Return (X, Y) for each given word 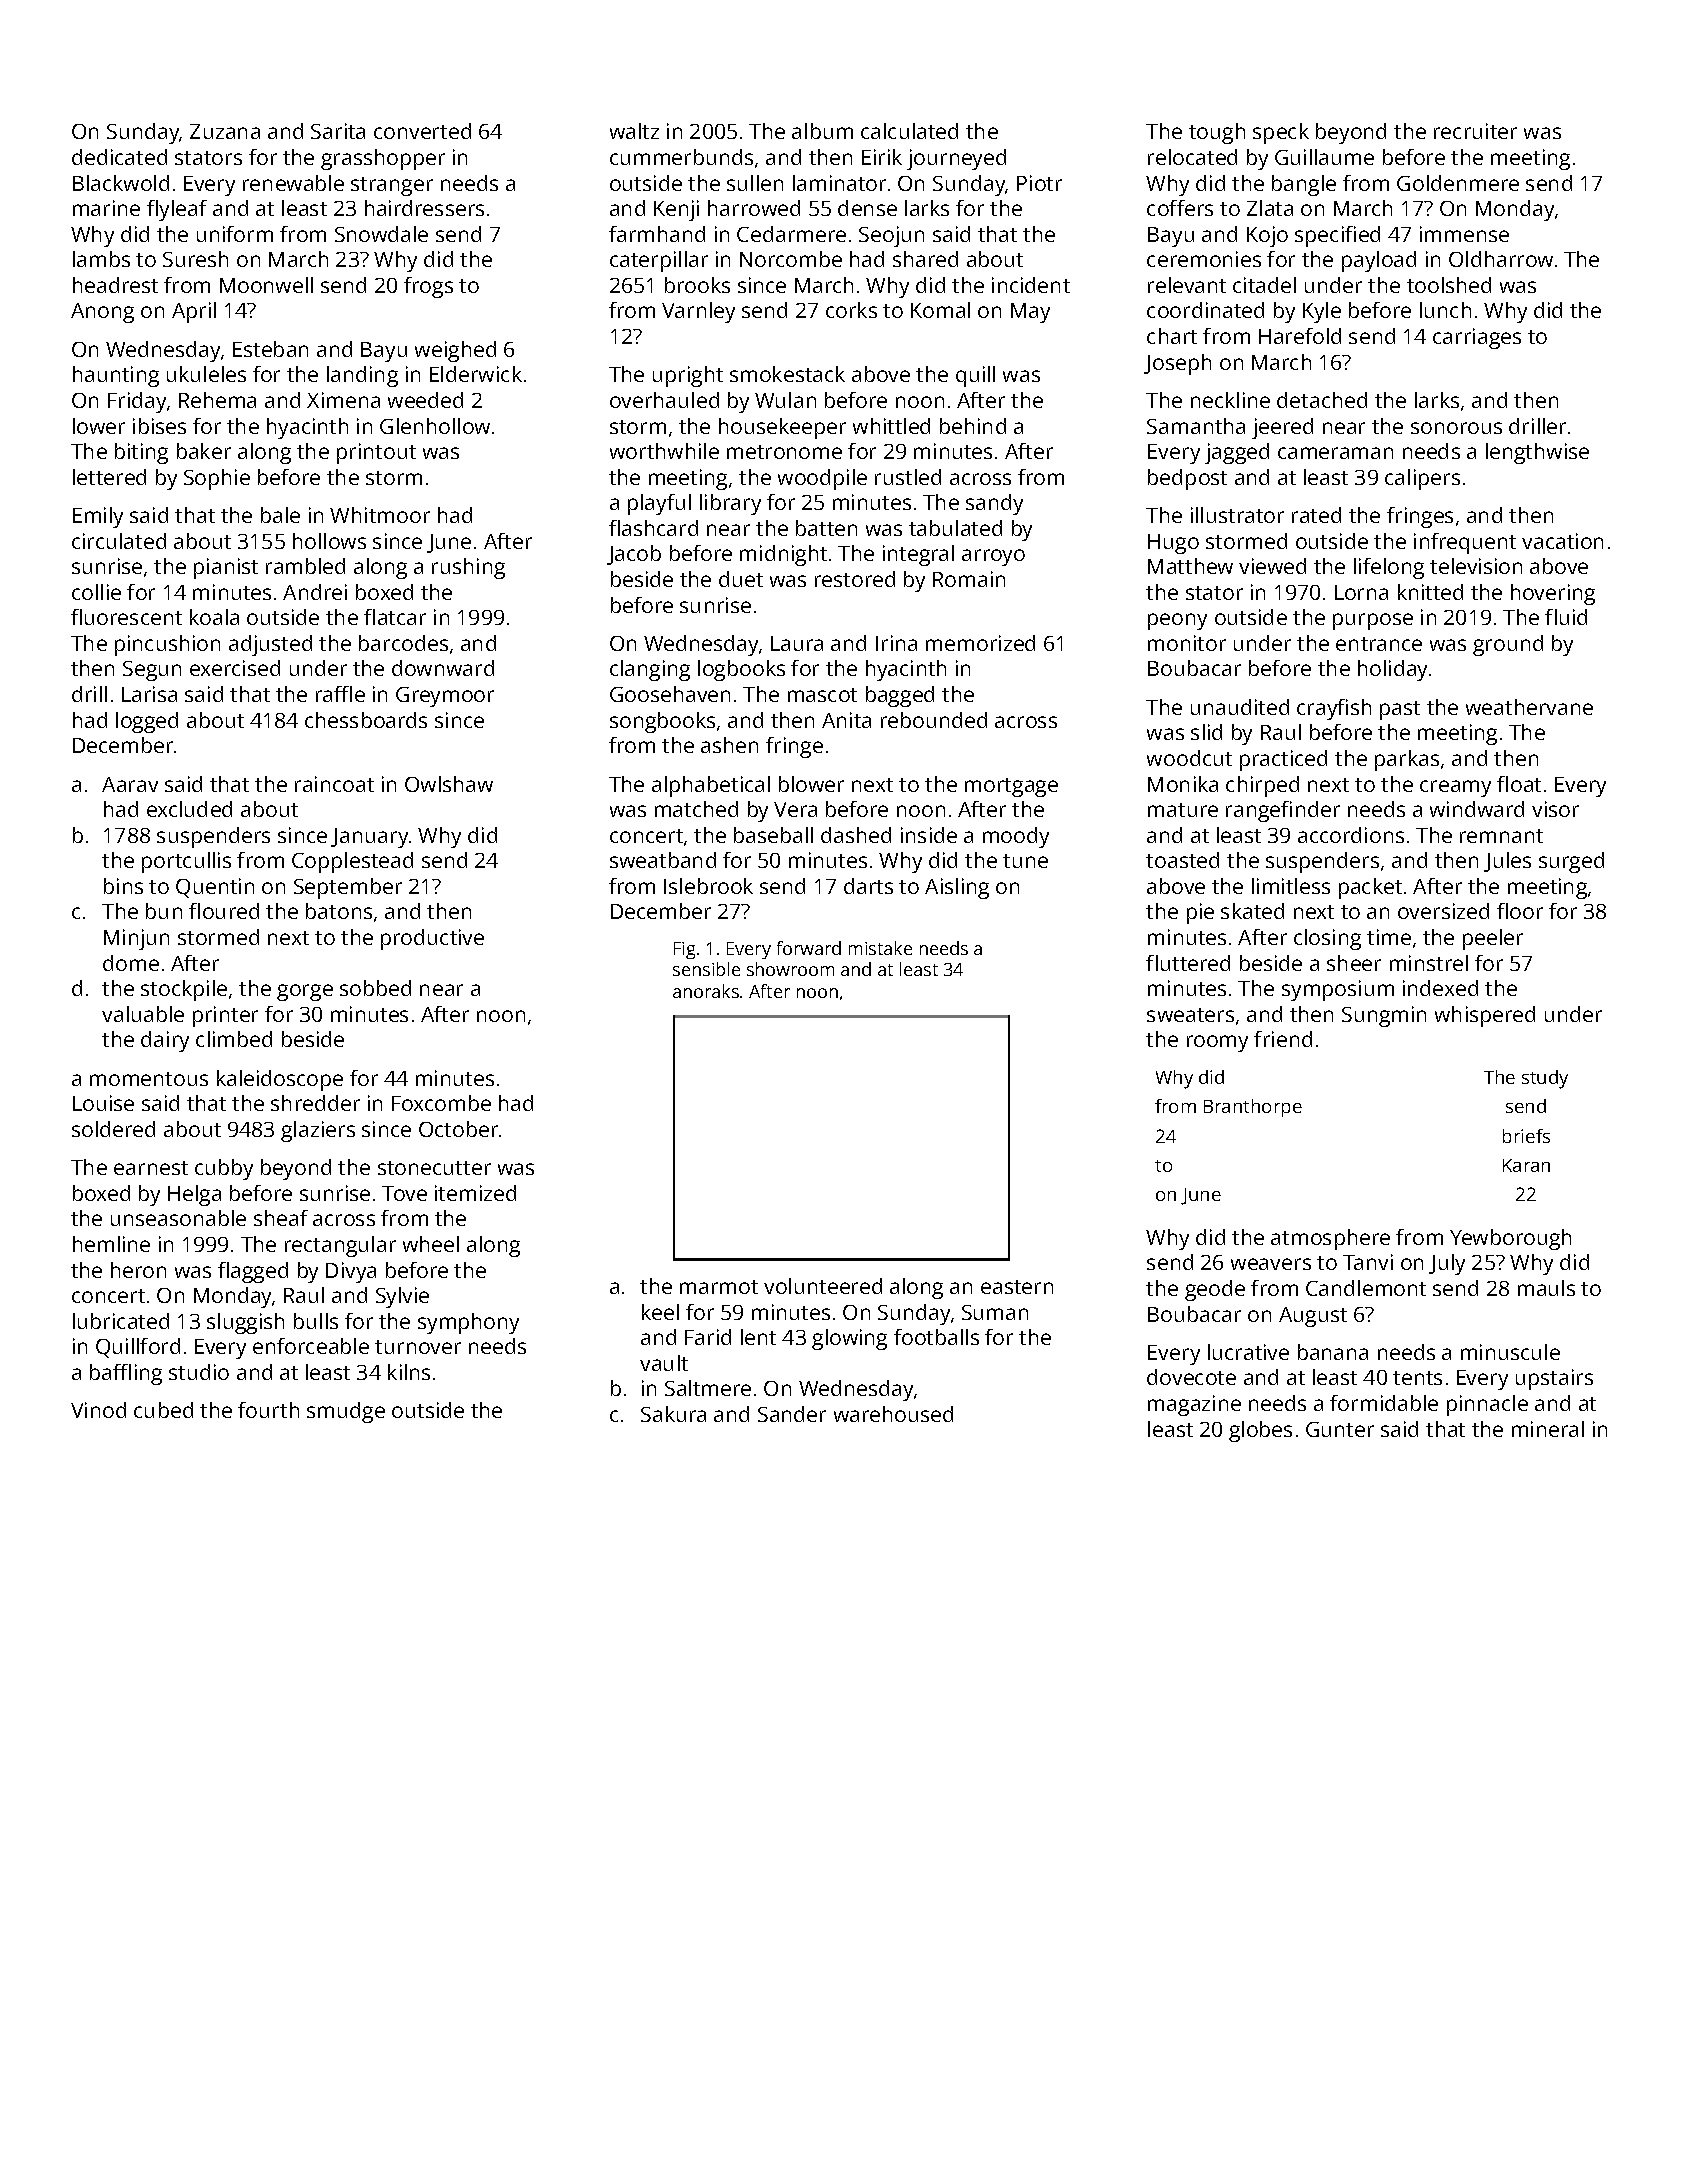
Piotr (1039, 183)
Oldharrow (1501, 259)
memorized (980, 643)
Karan (1526, 1165)
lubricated (121, 1321)
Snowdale (381, 234)
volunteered (823, 1286)
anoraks (706, 991)
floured (224, 911)
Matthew (1190, 566)
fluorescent (126, 617)
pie (1200, 913)
